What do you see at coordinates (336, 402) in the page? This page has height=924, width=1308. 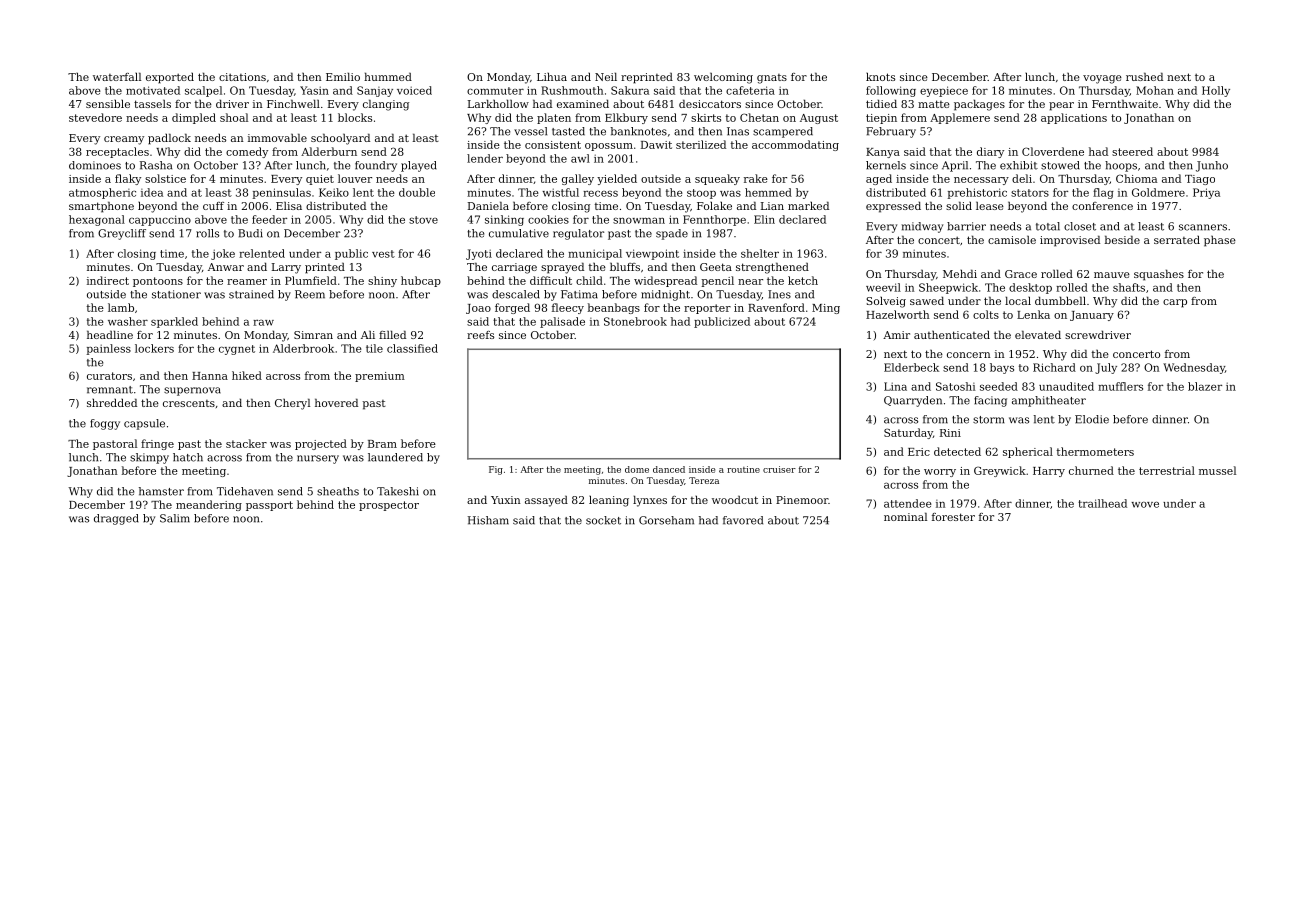 I see `hovered` at bounding box center [336, 402].
